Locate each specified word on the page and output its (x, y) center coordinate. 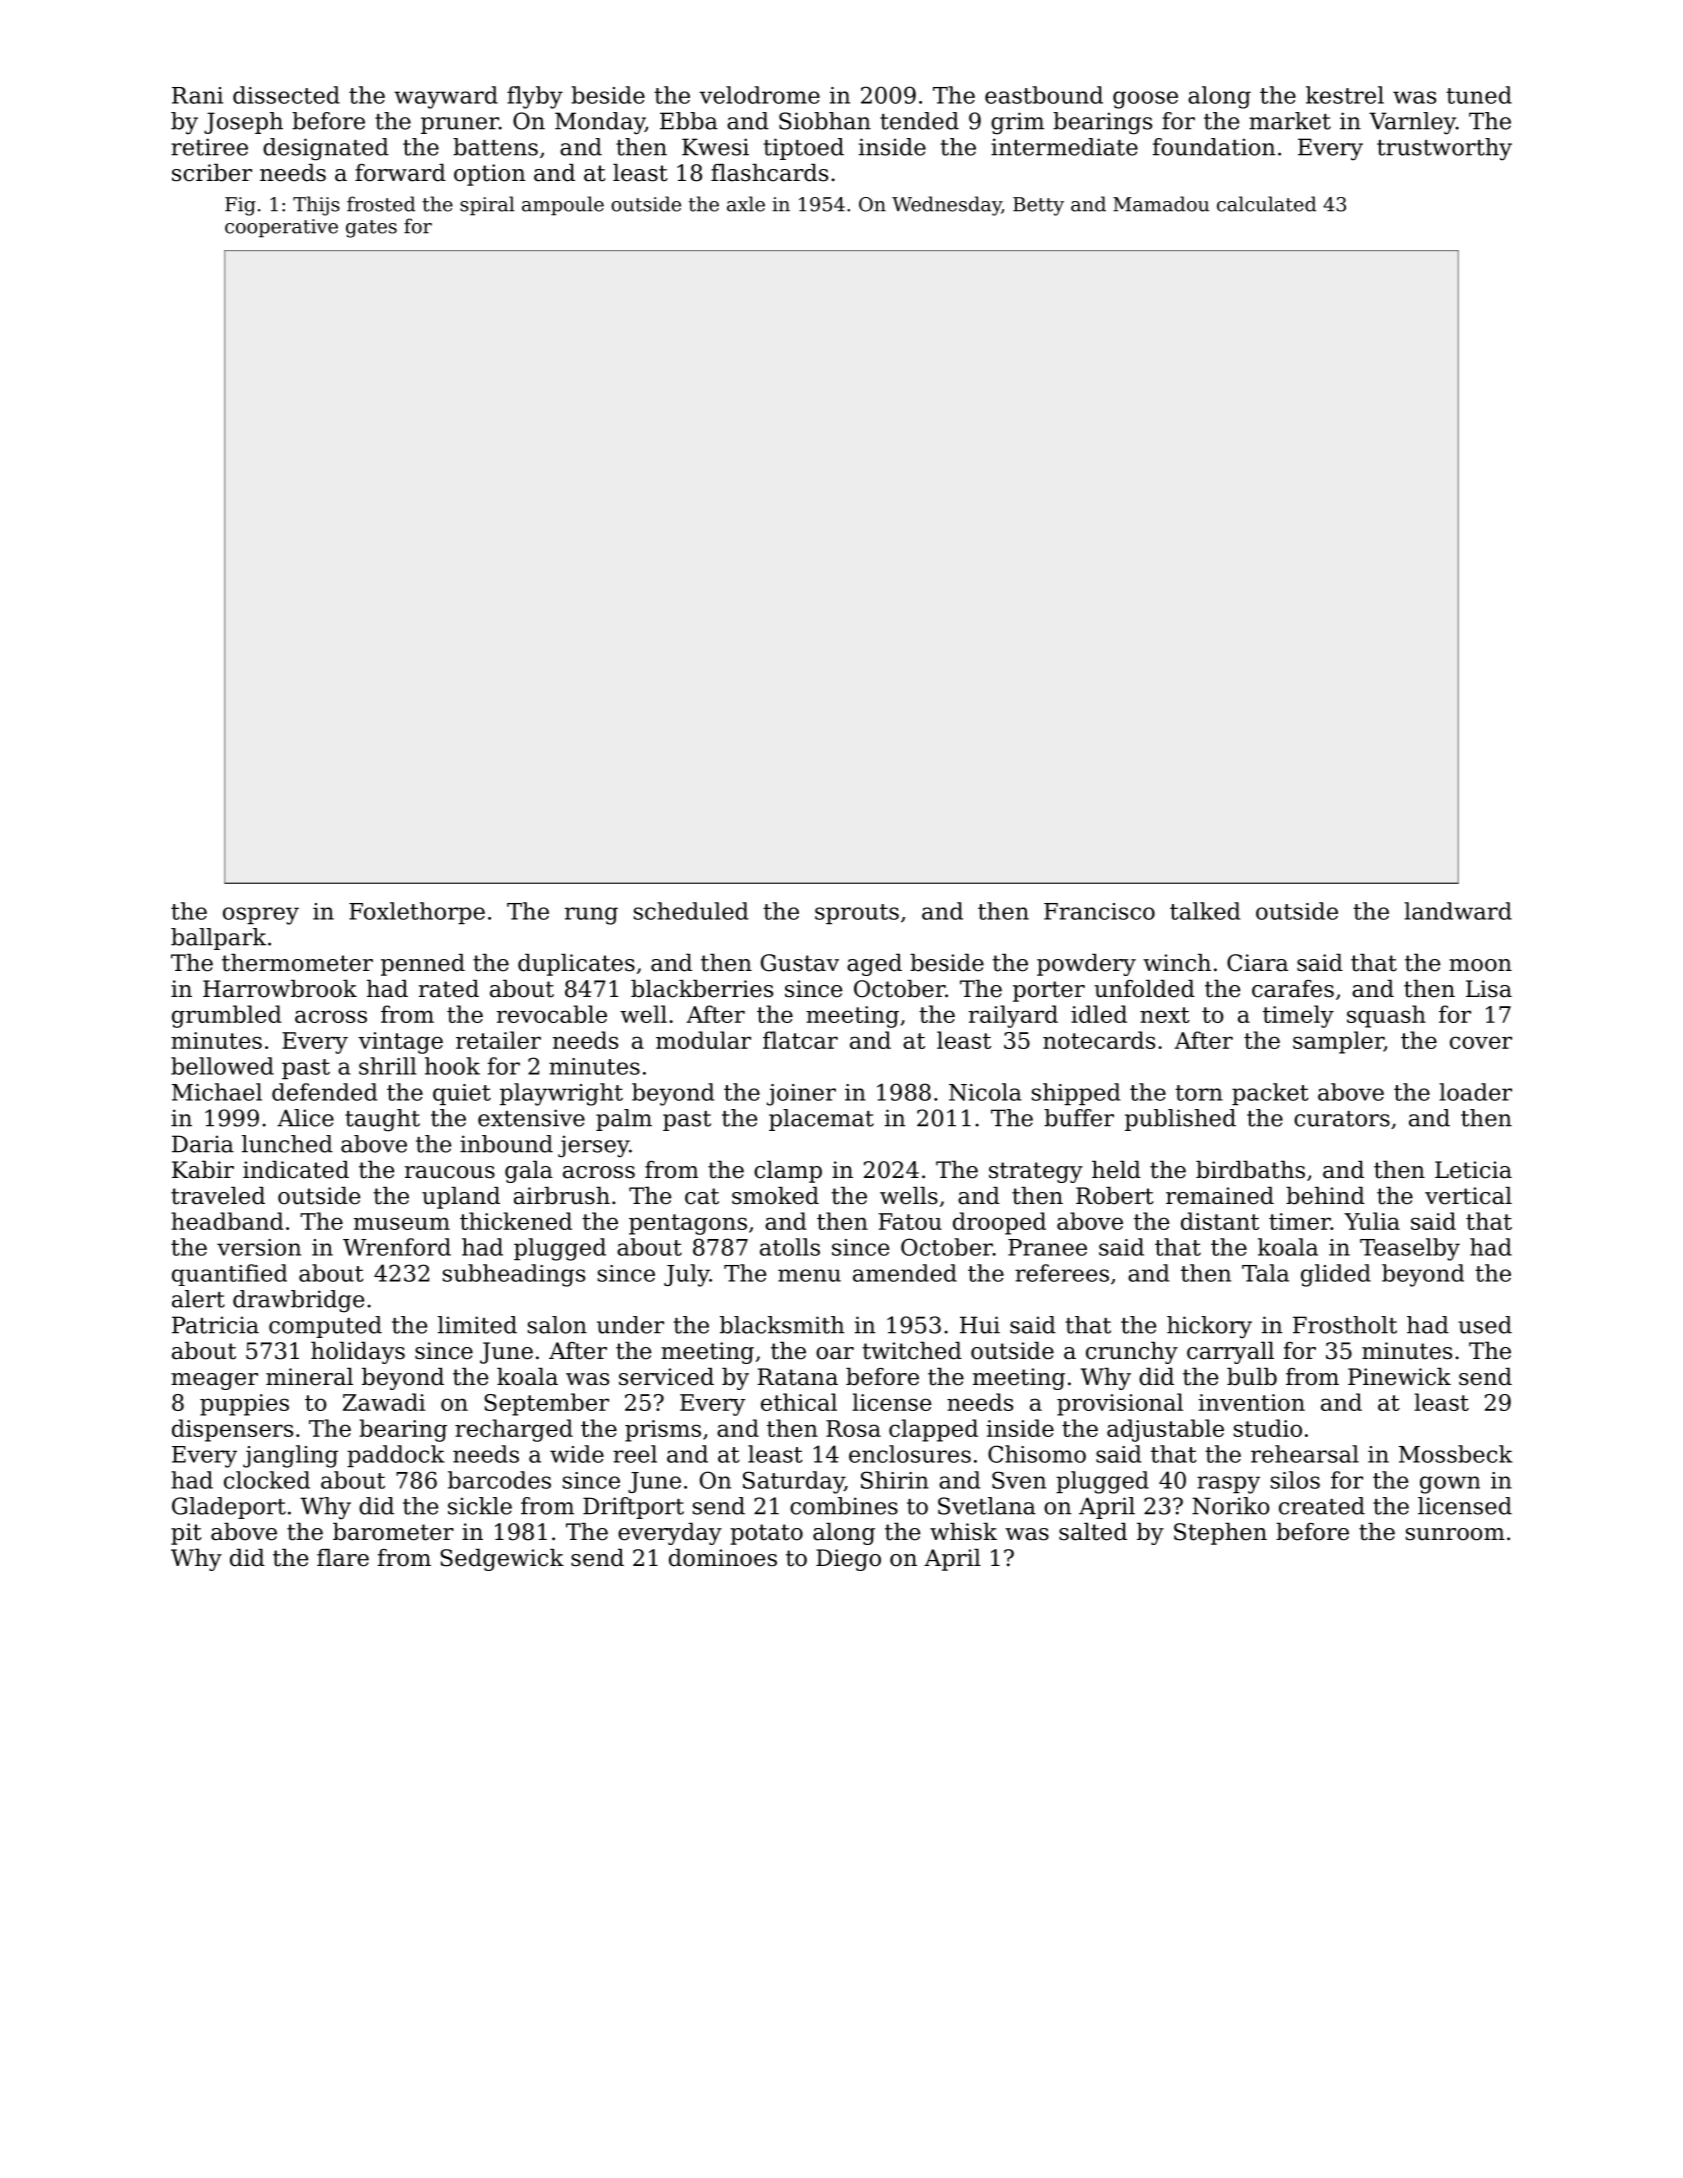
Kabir (203, 1170)
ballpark (218, 939)
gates (371, 229)
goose (1145, 100)
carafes (1293, 989)
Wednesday (947, 206)
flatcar (800, 1040)
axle (746, 204)
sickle (480, 1506)
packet (1270, 1094)
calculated (1266, 204)
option (489, 175)
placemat (821, 1120)
